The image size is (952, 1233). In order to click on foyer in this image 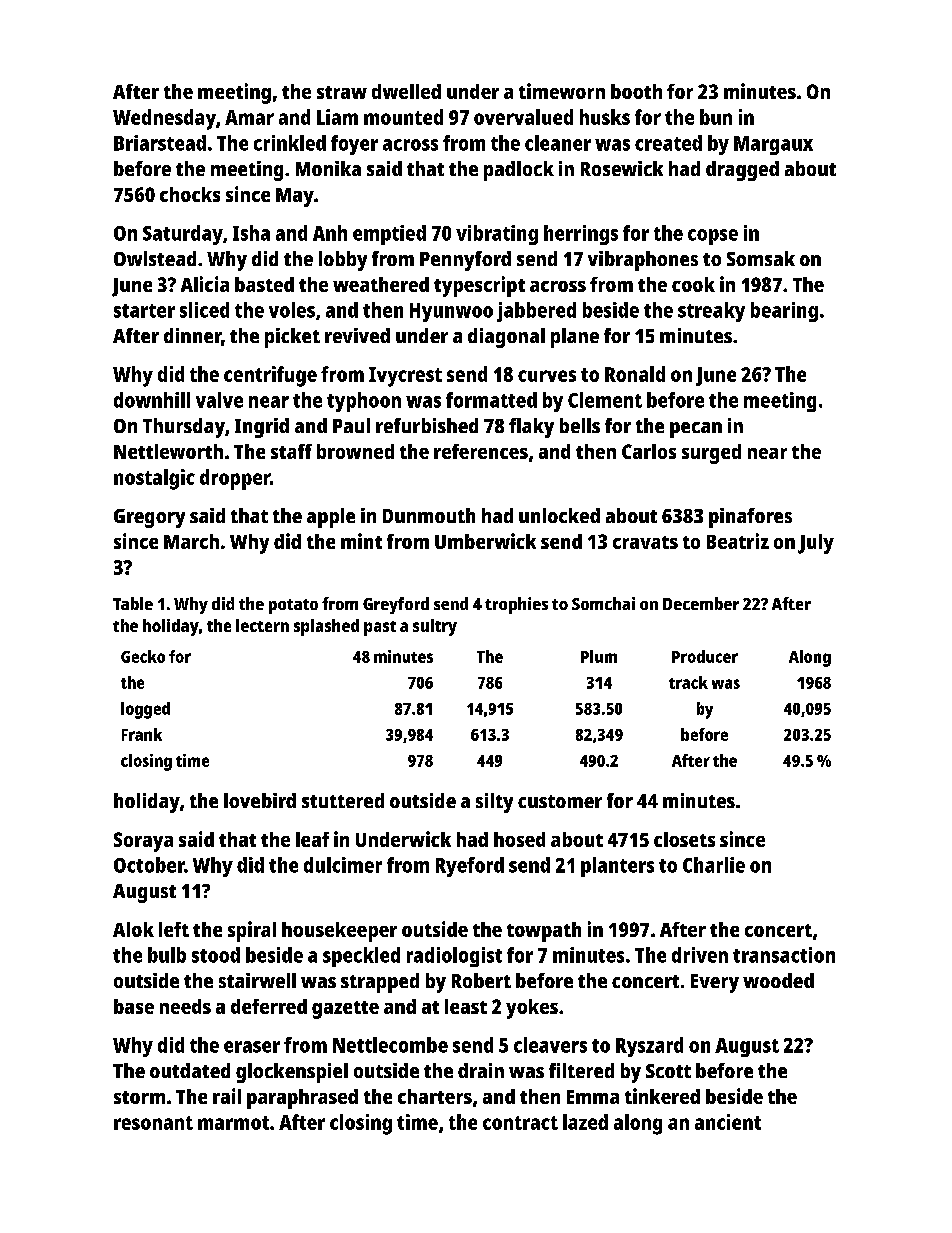, I will do `click(354, 145)`.
